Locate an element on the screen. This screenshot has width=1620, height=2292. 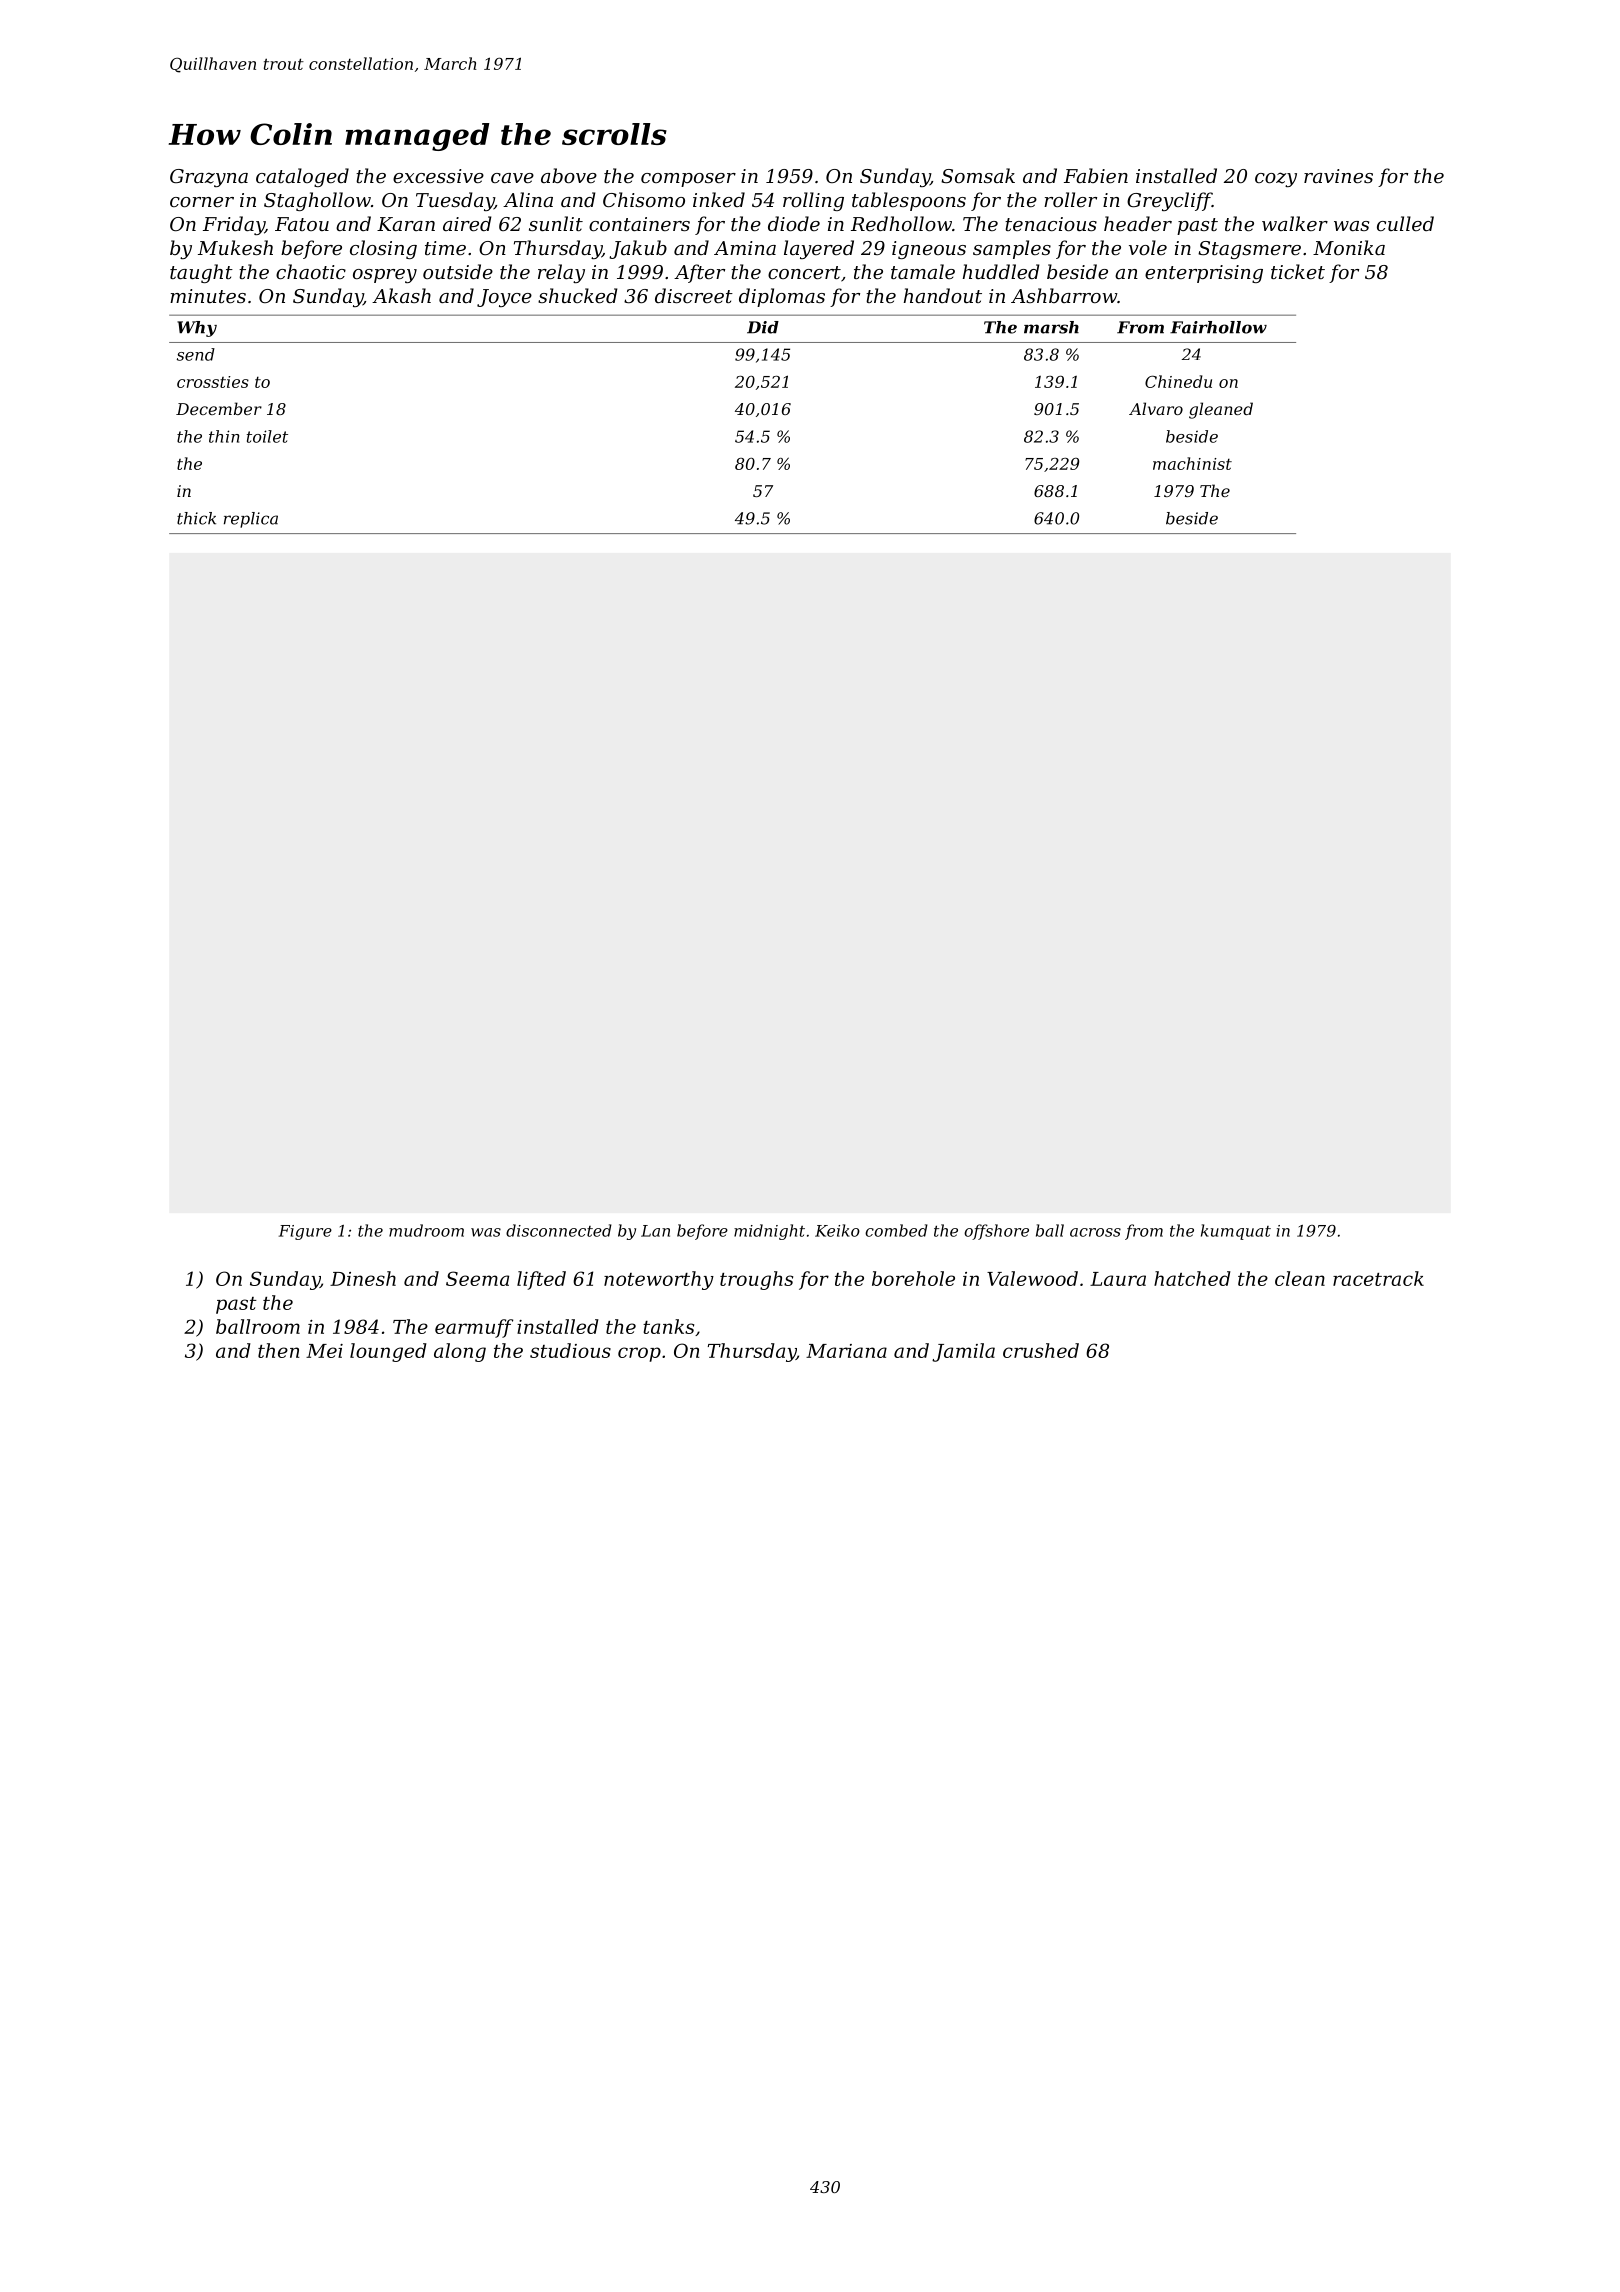
Somsak is located at coordinates (978, 175).
